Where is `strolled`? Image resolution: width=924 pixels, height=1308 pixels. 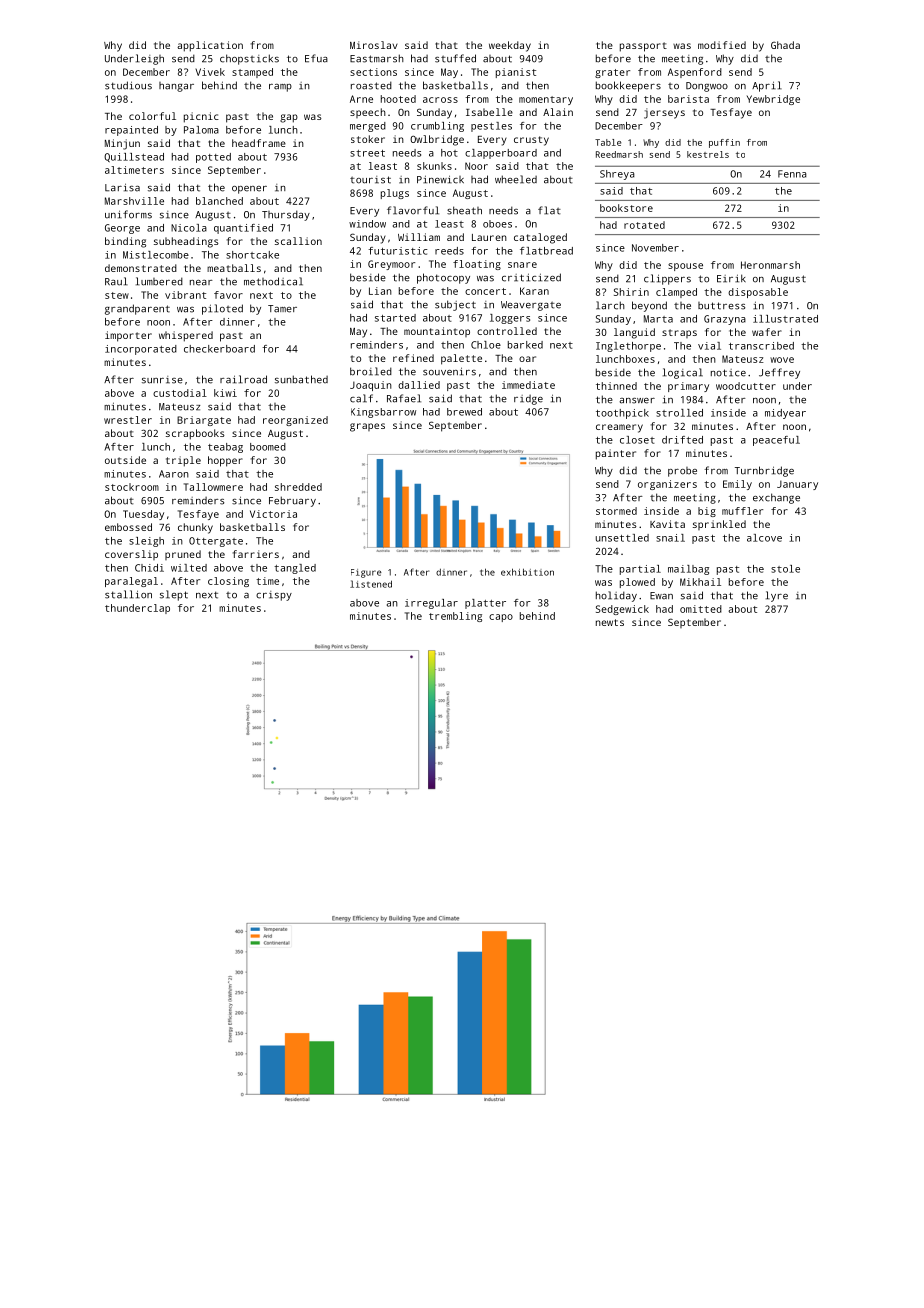
strolled is located at coordinates (679, 413).
